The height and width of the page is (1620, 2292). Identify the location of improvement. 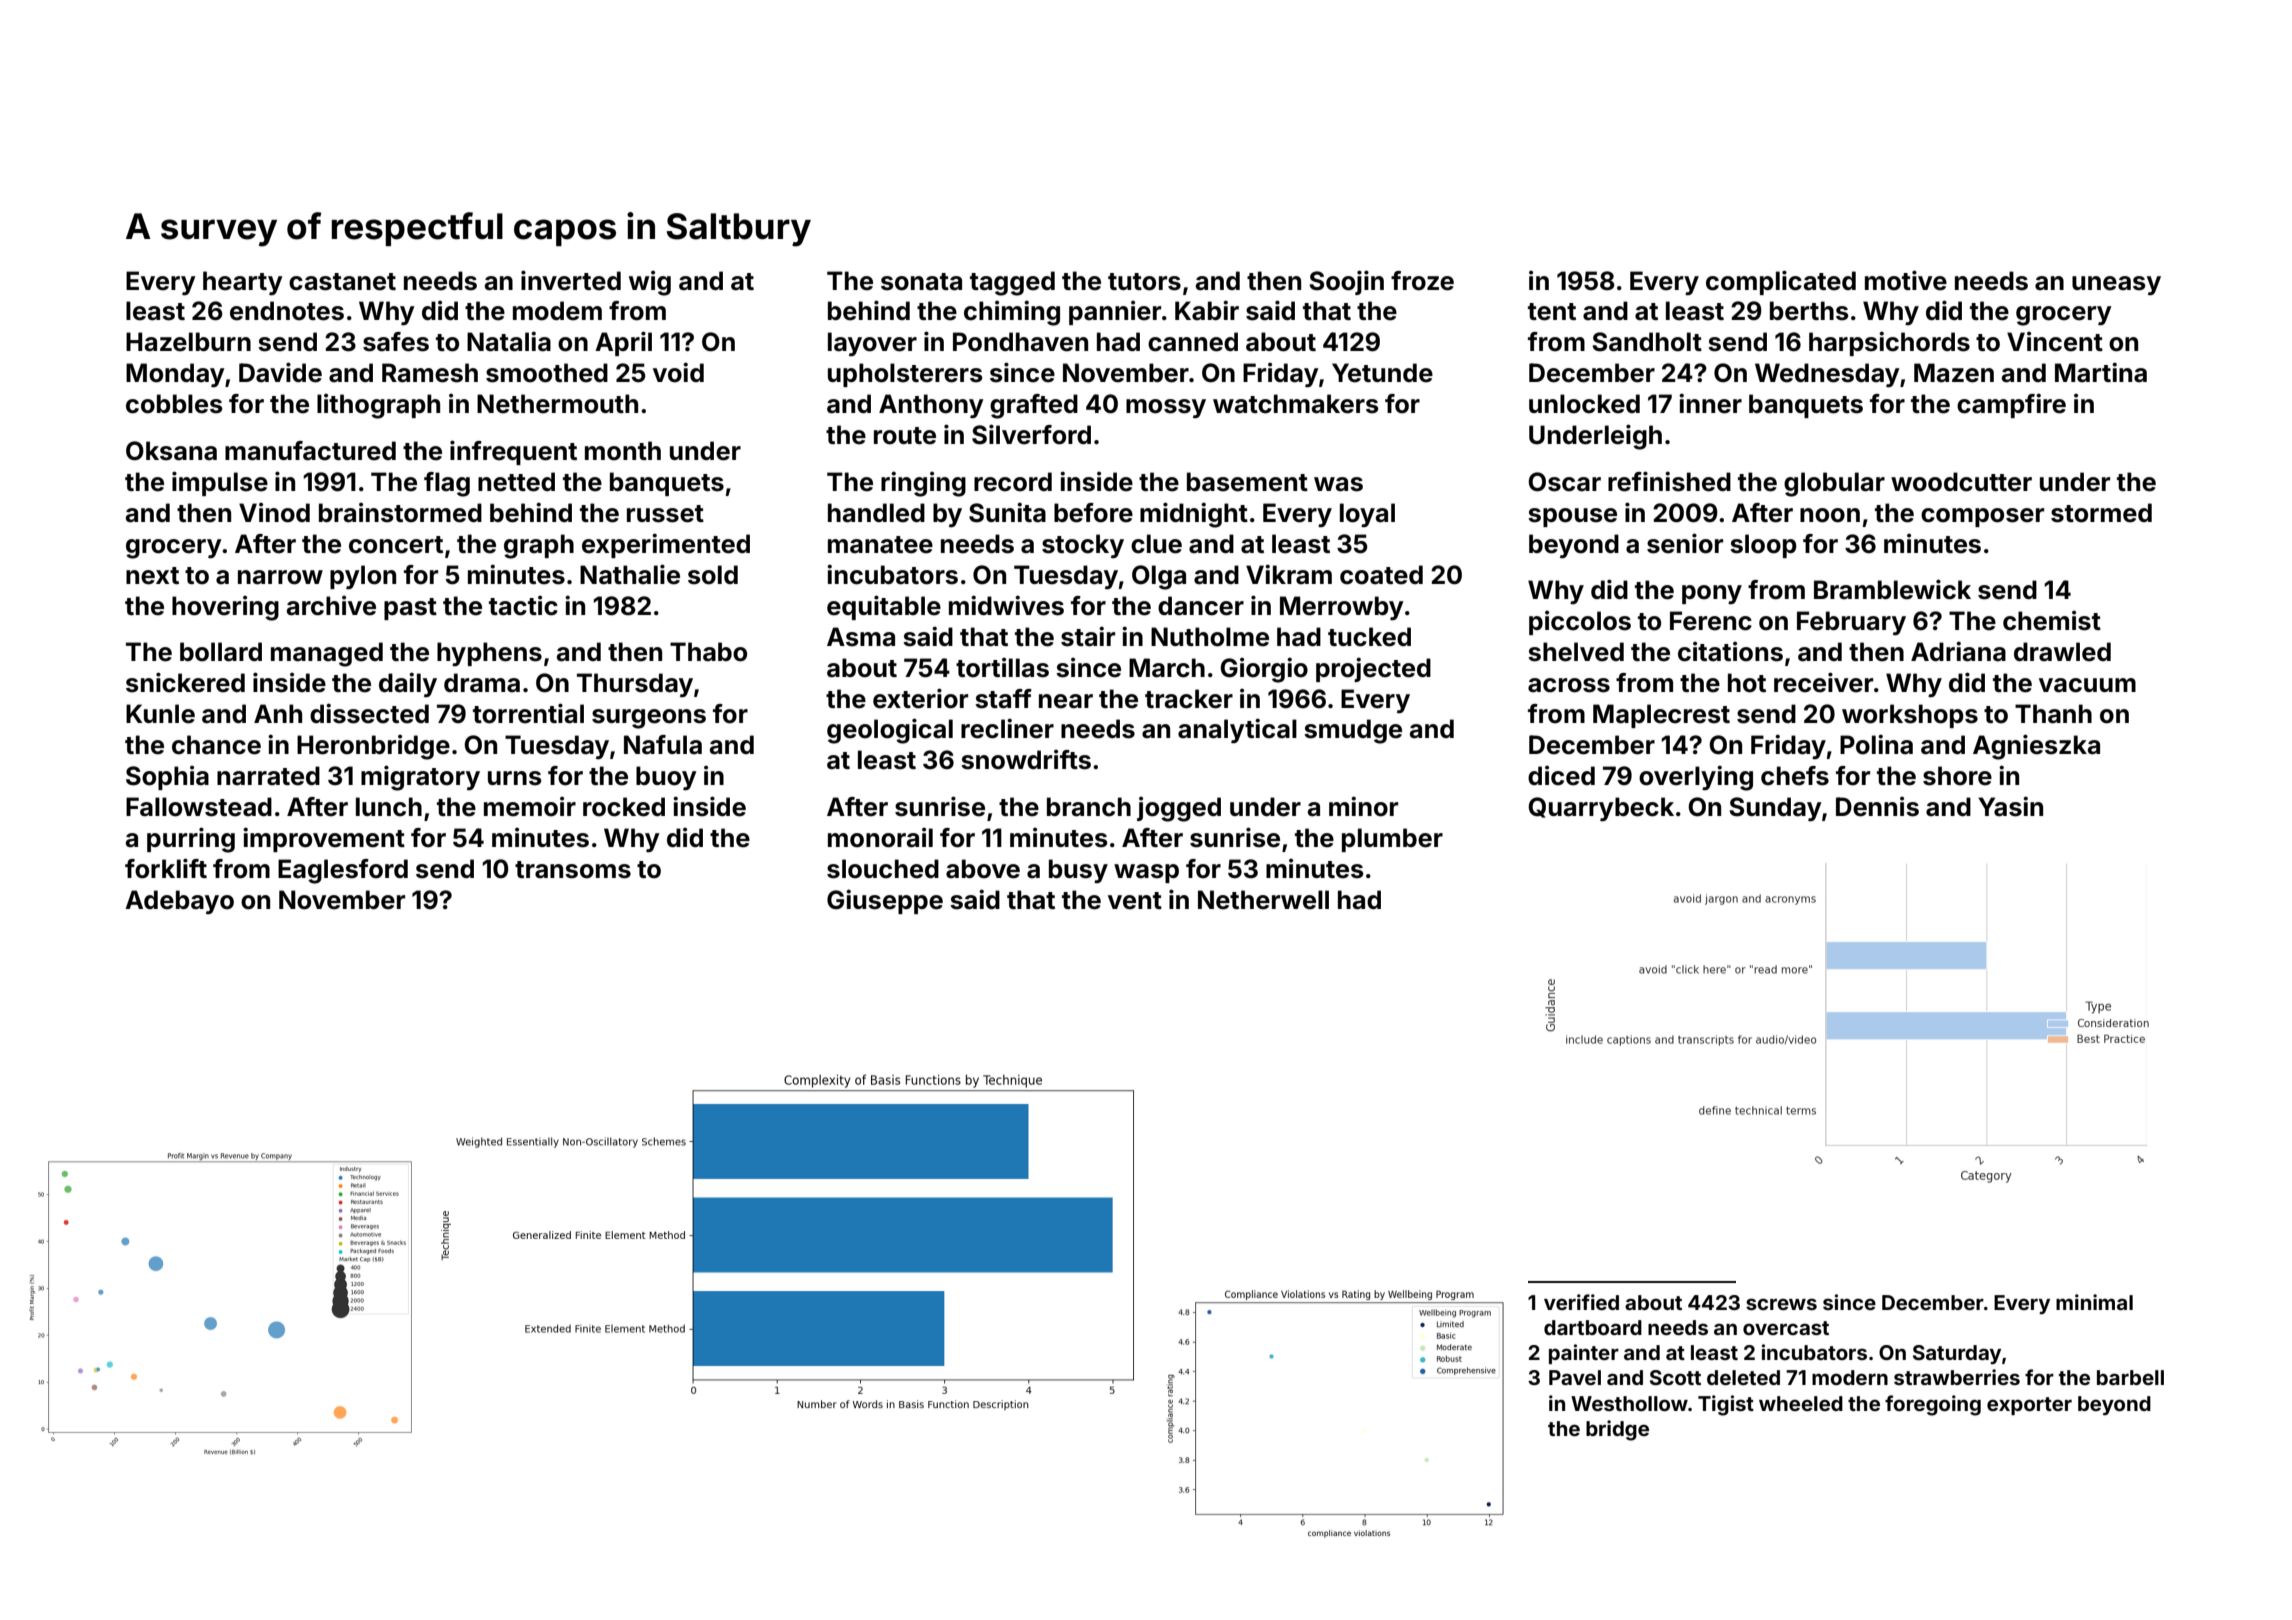
(324, 839).
